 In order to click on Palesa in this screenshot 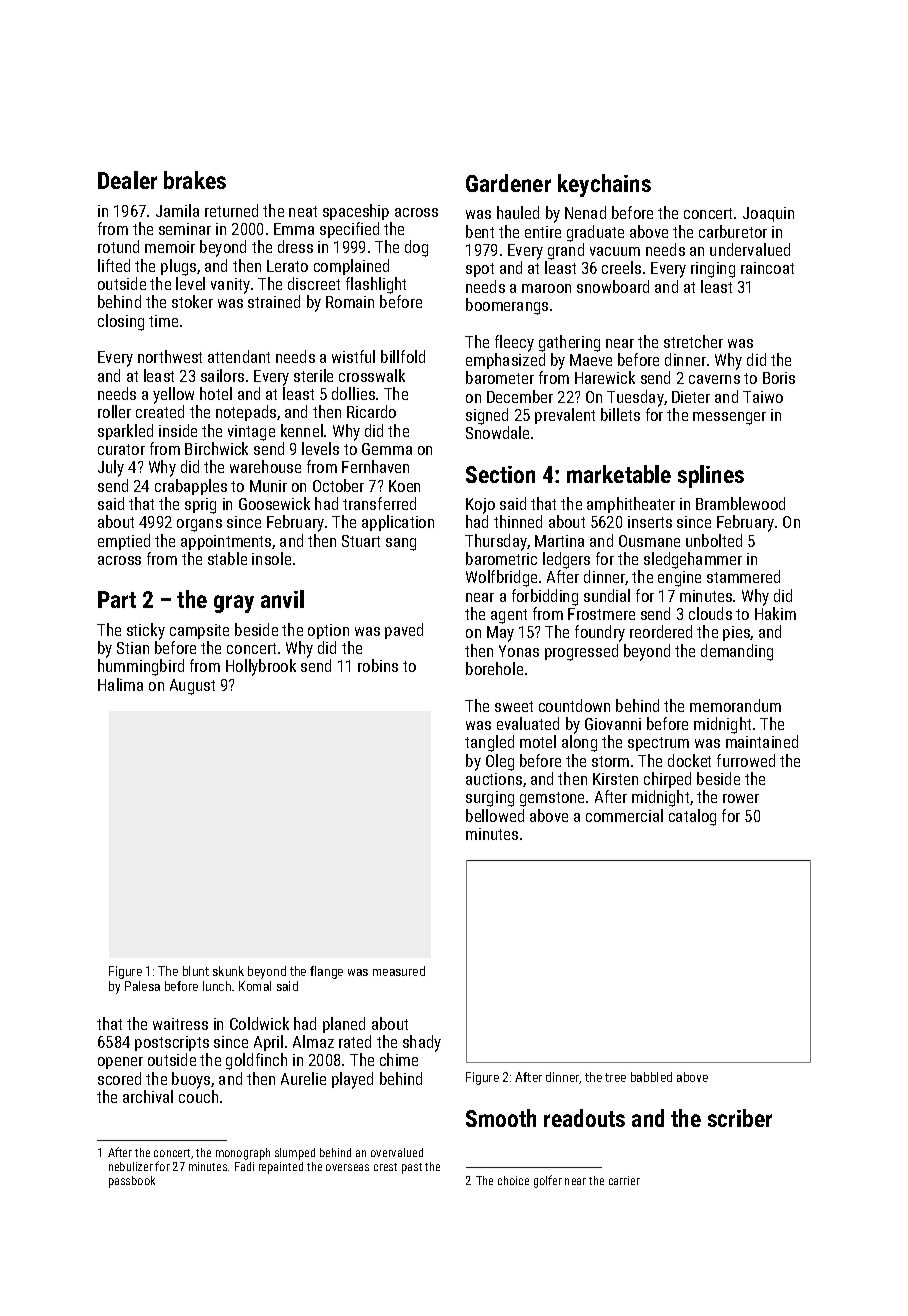, I will do `click(142, 986)`.
